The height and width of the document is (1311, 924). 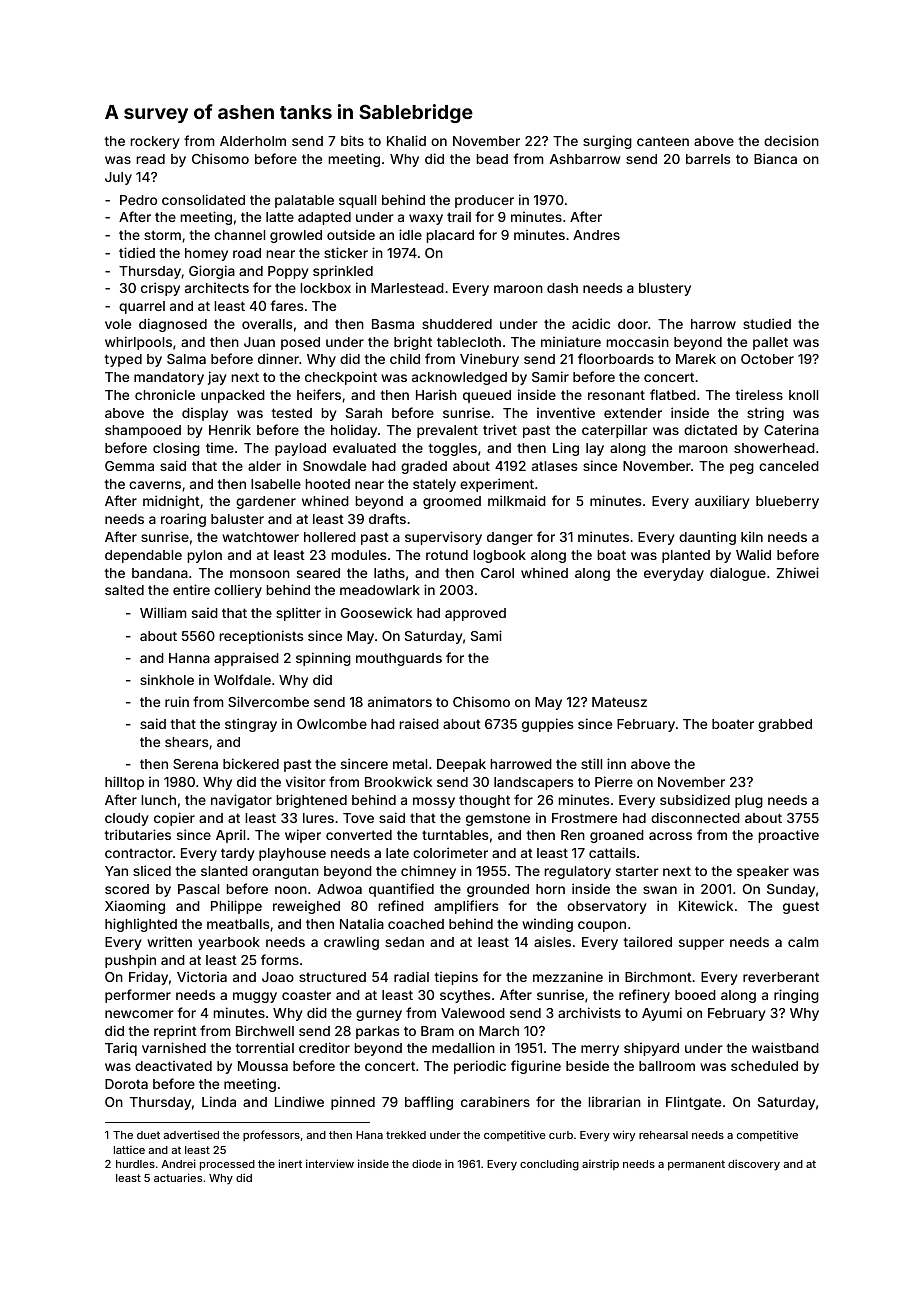 I want to click on amplifiers, so click(x=466, y=907).
